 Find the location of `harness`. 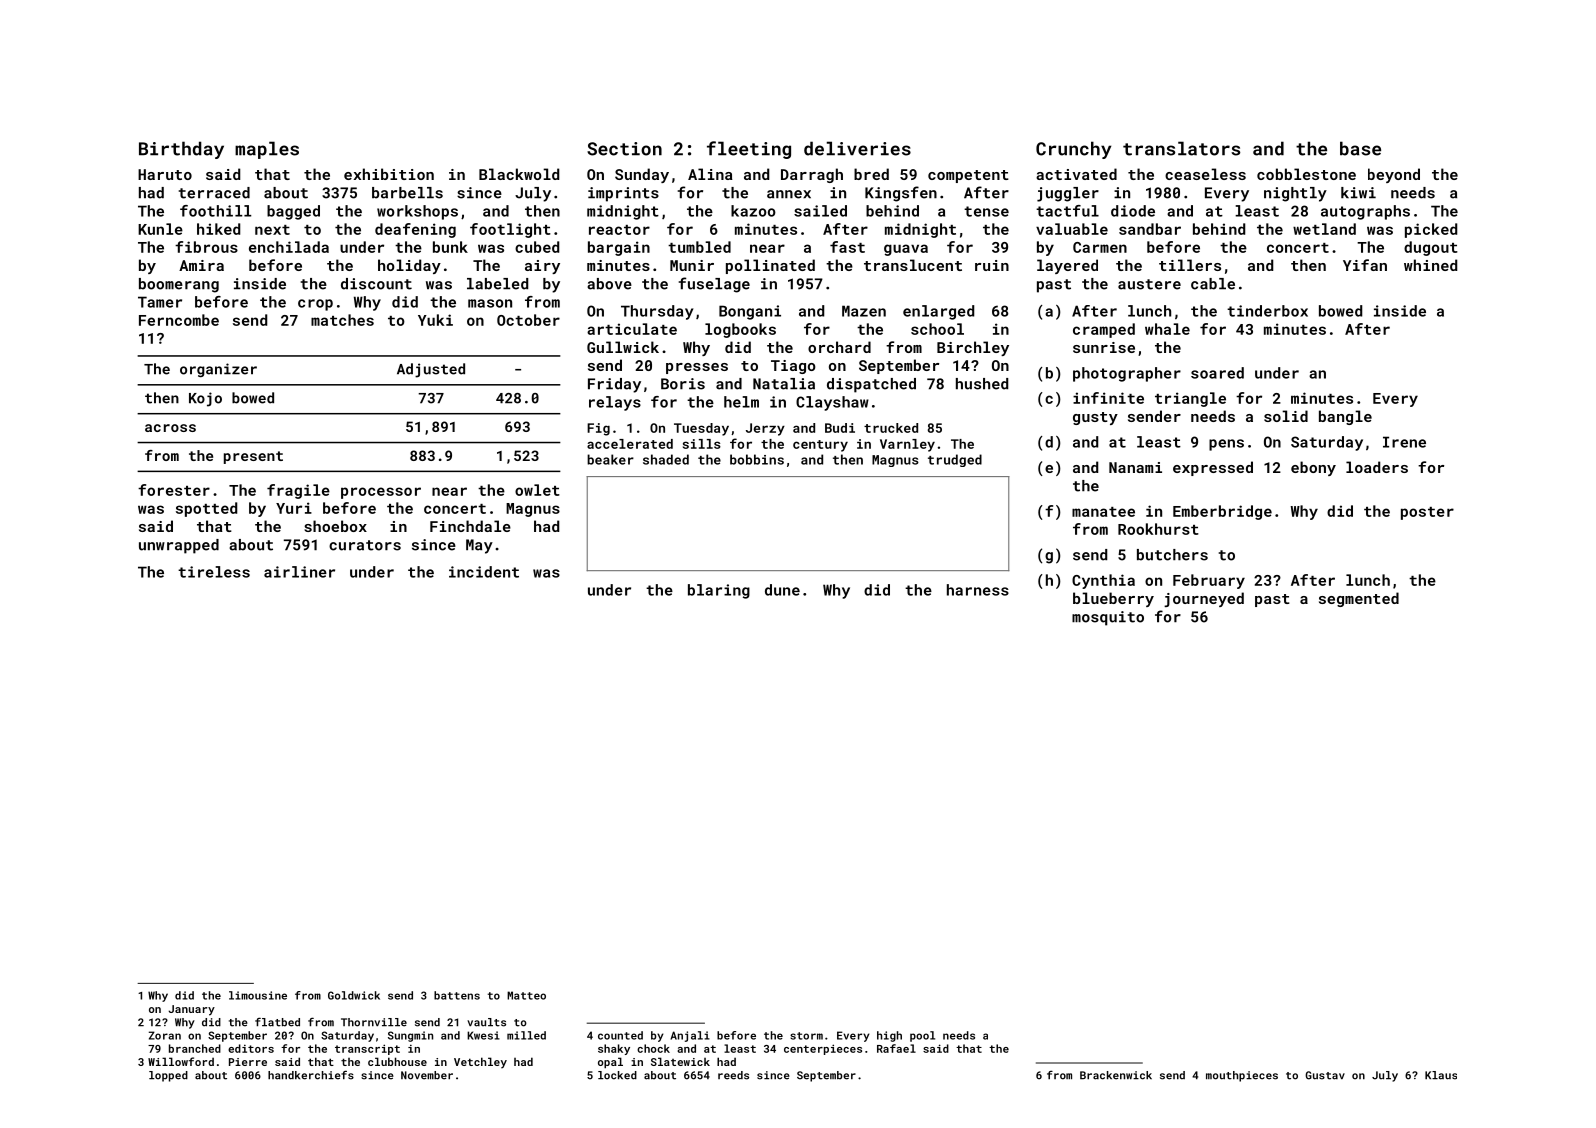

harness is located at coordinates (978, 590).
